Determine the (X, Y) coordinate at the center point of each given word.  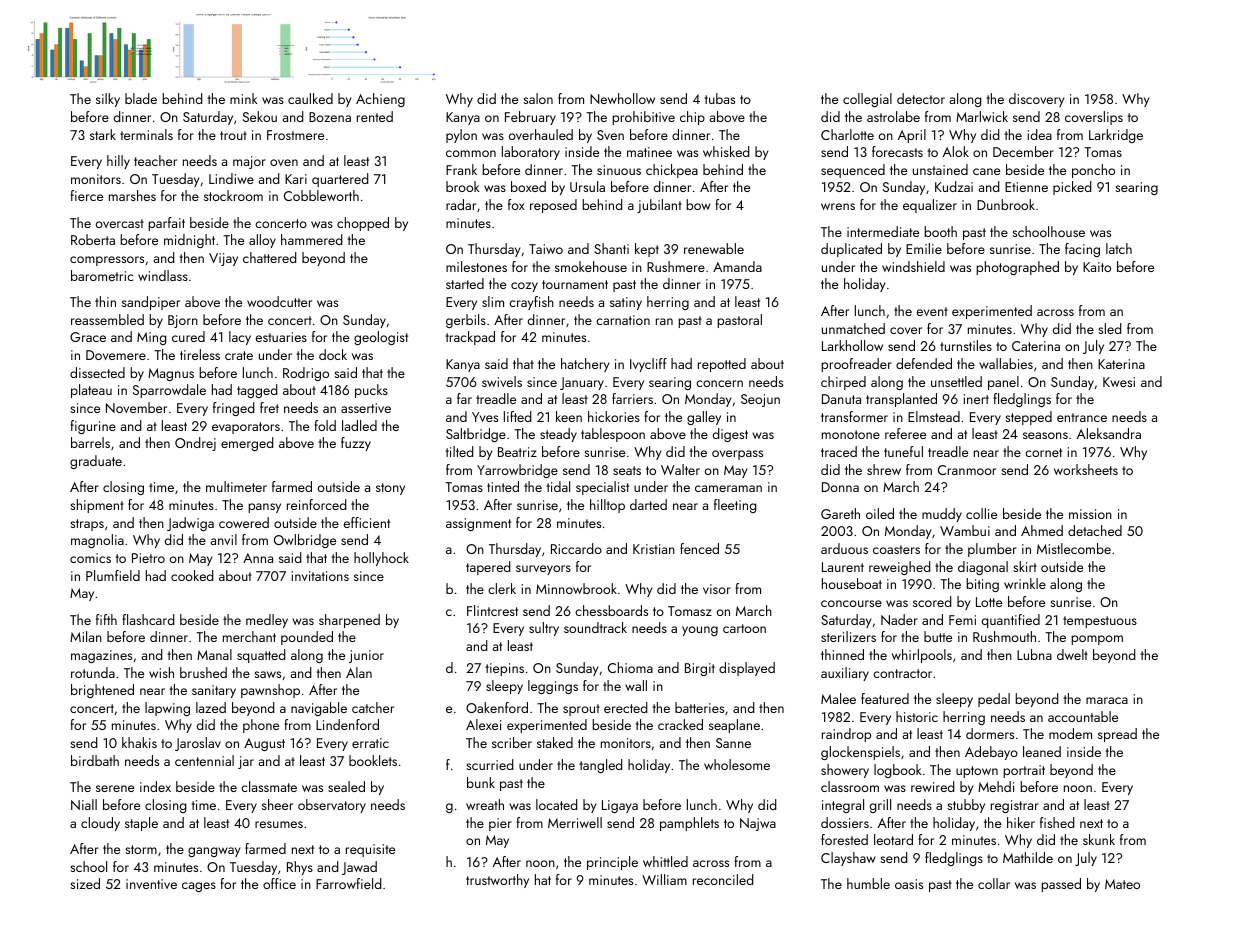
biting (982, 585)
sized (85, 883)
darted (648, 504)
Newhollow (622, 98)
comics (90, 558)
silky (108, 100)
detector (921, 98)
